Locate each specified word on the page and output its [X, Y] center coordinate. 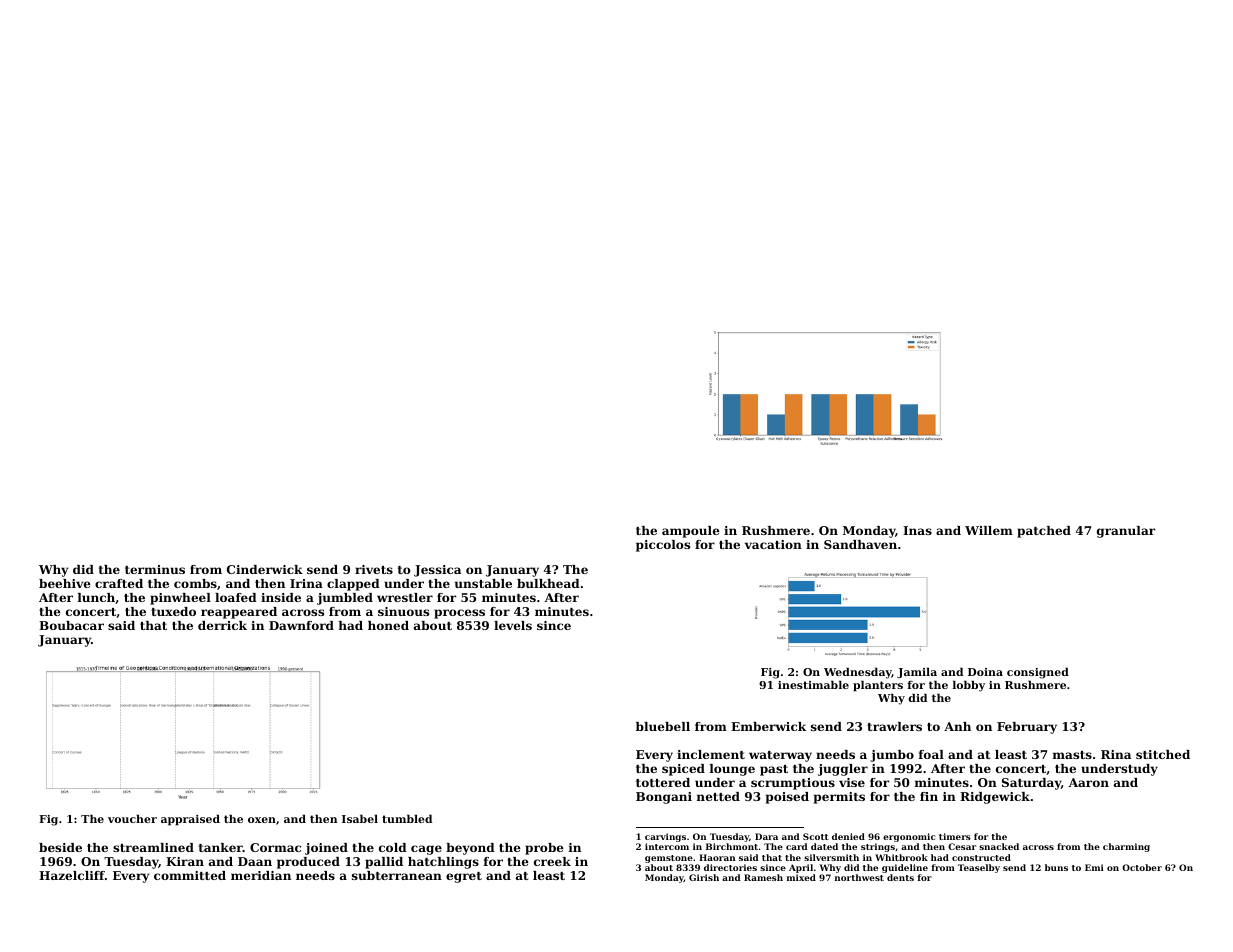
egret [464, 877]
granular [1126, 532]
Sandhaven [860, 544]
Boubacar [71, 625]
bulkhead [548, 583]
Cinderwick [265, 569]
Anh [957, 726]
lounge [732, 770]
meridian [261, 875]
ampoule [691, 532]
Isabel [360, 818]
